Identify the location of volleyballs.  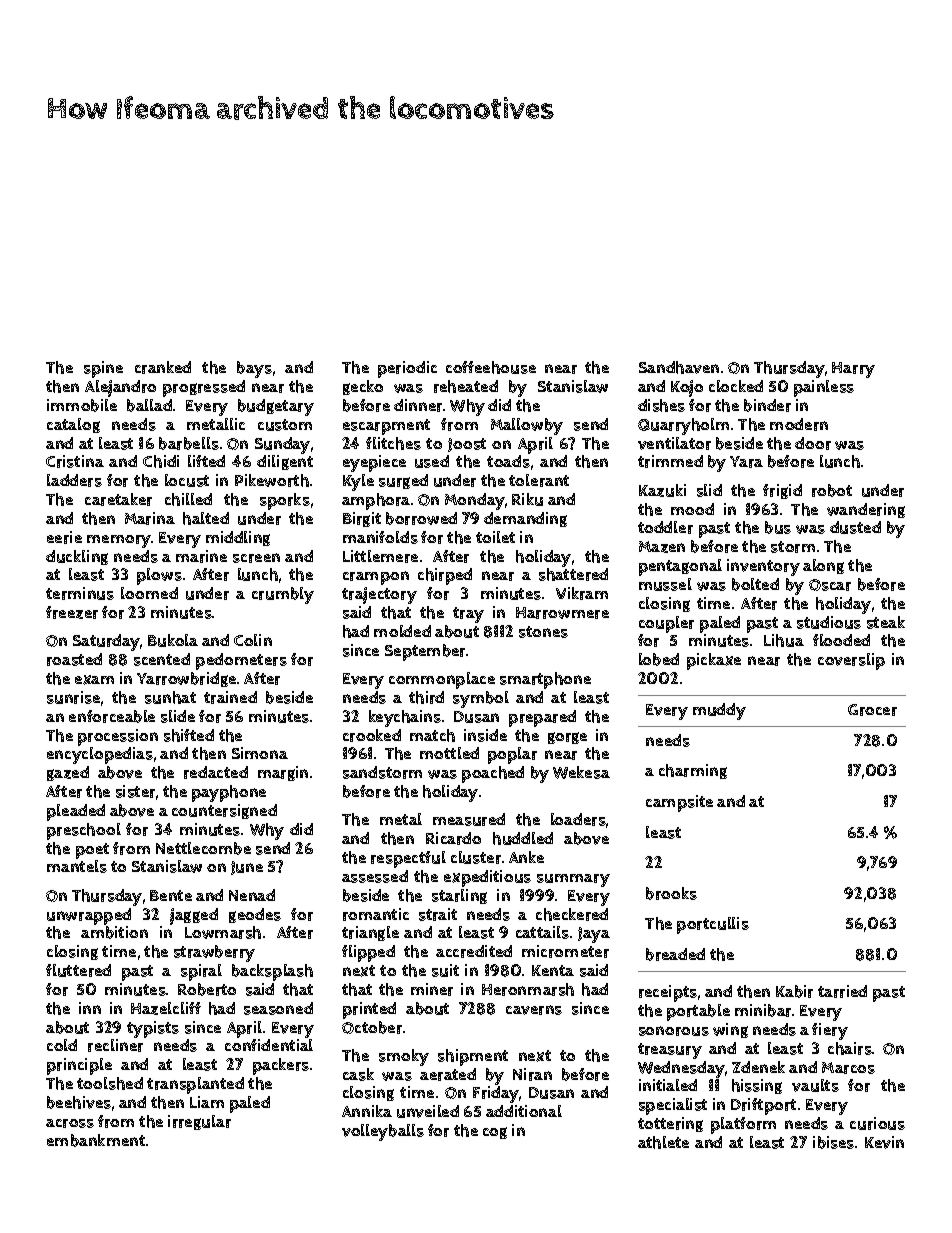
(383, 1132).
